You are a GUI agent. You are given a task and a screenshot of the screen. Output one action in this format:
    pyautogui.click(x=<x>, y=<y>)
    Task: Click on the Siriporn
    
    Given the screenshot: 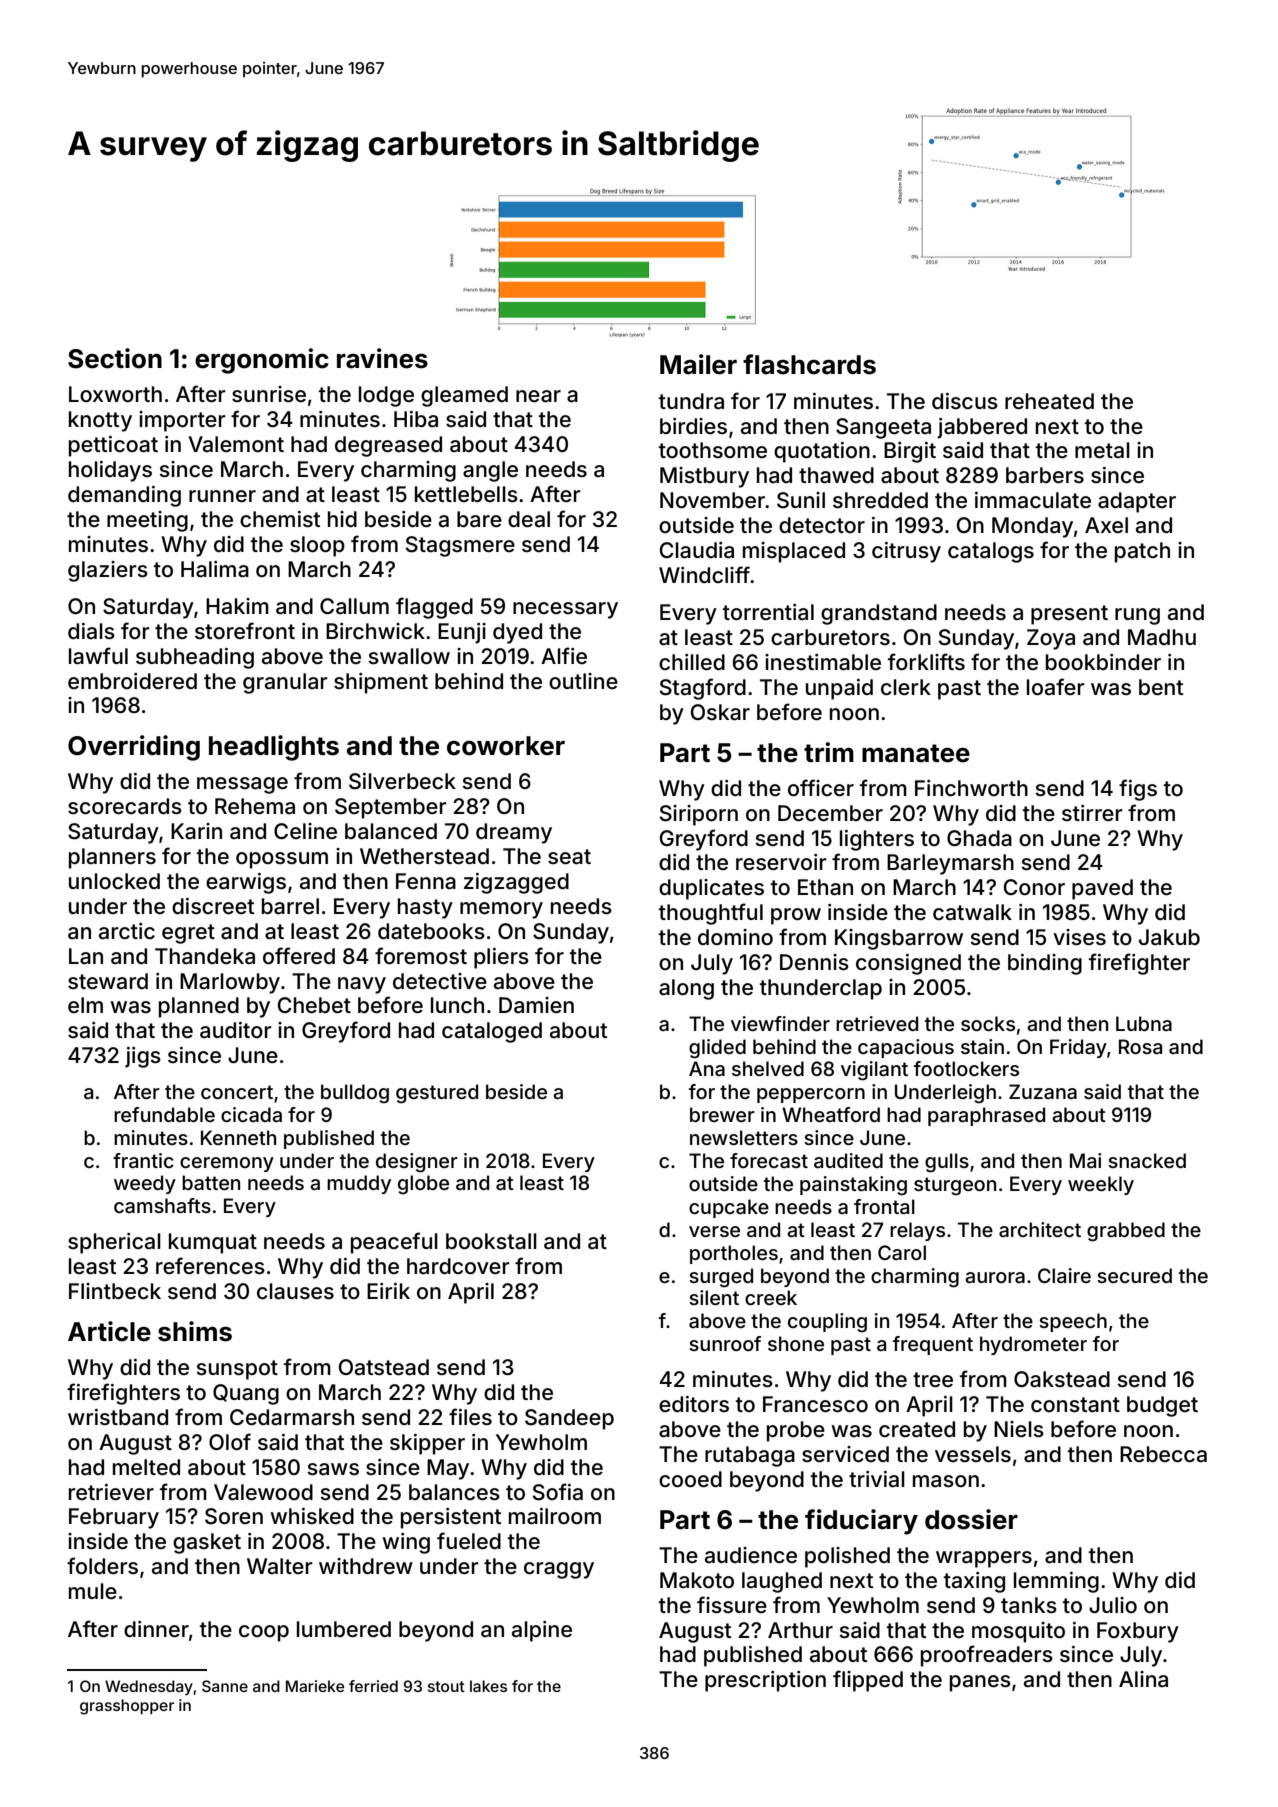 What is the action you would take?
    pyautogui.click(x=699, y=815)
